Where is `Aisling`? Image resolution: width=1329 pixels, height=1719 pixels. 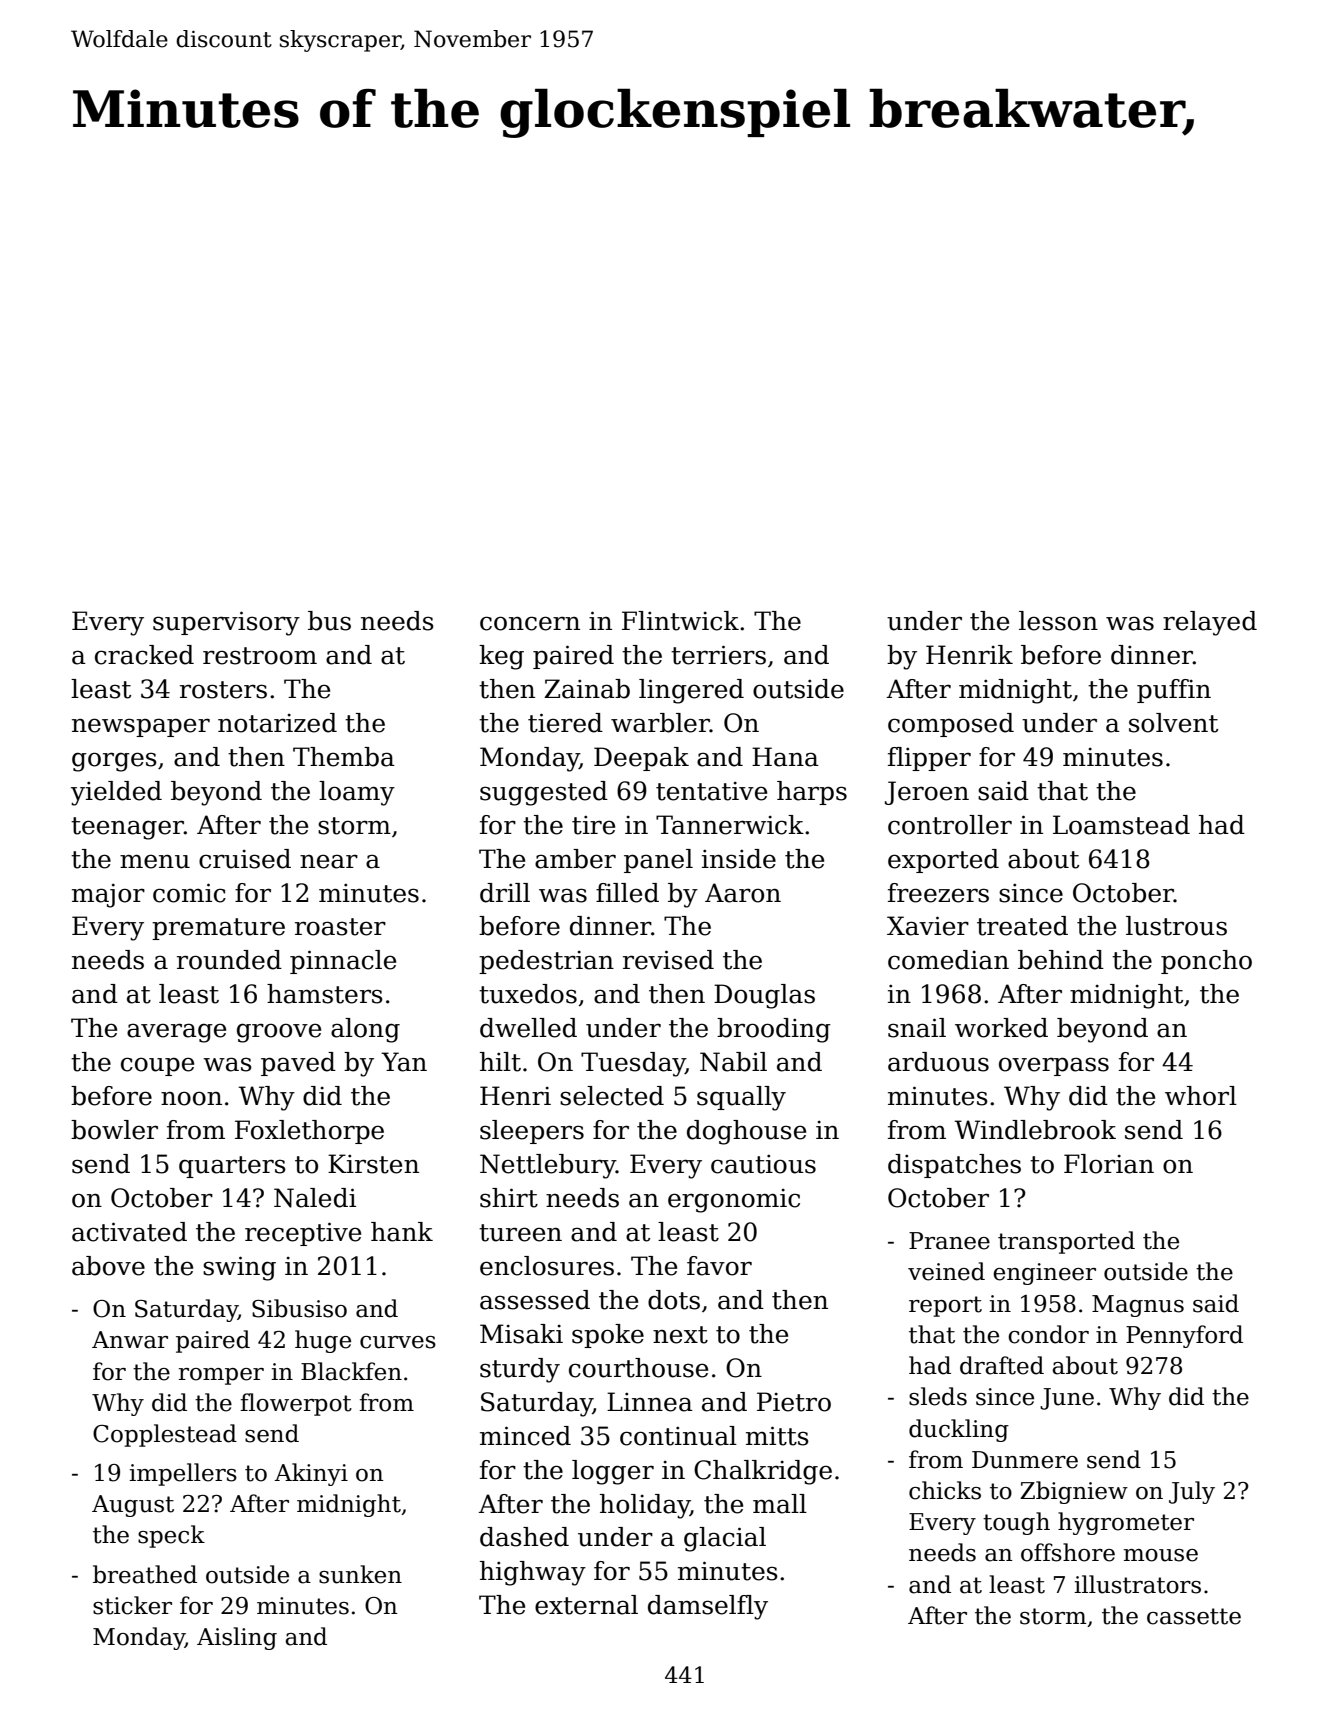
Aisling is located at coordinates (237, 1638).
